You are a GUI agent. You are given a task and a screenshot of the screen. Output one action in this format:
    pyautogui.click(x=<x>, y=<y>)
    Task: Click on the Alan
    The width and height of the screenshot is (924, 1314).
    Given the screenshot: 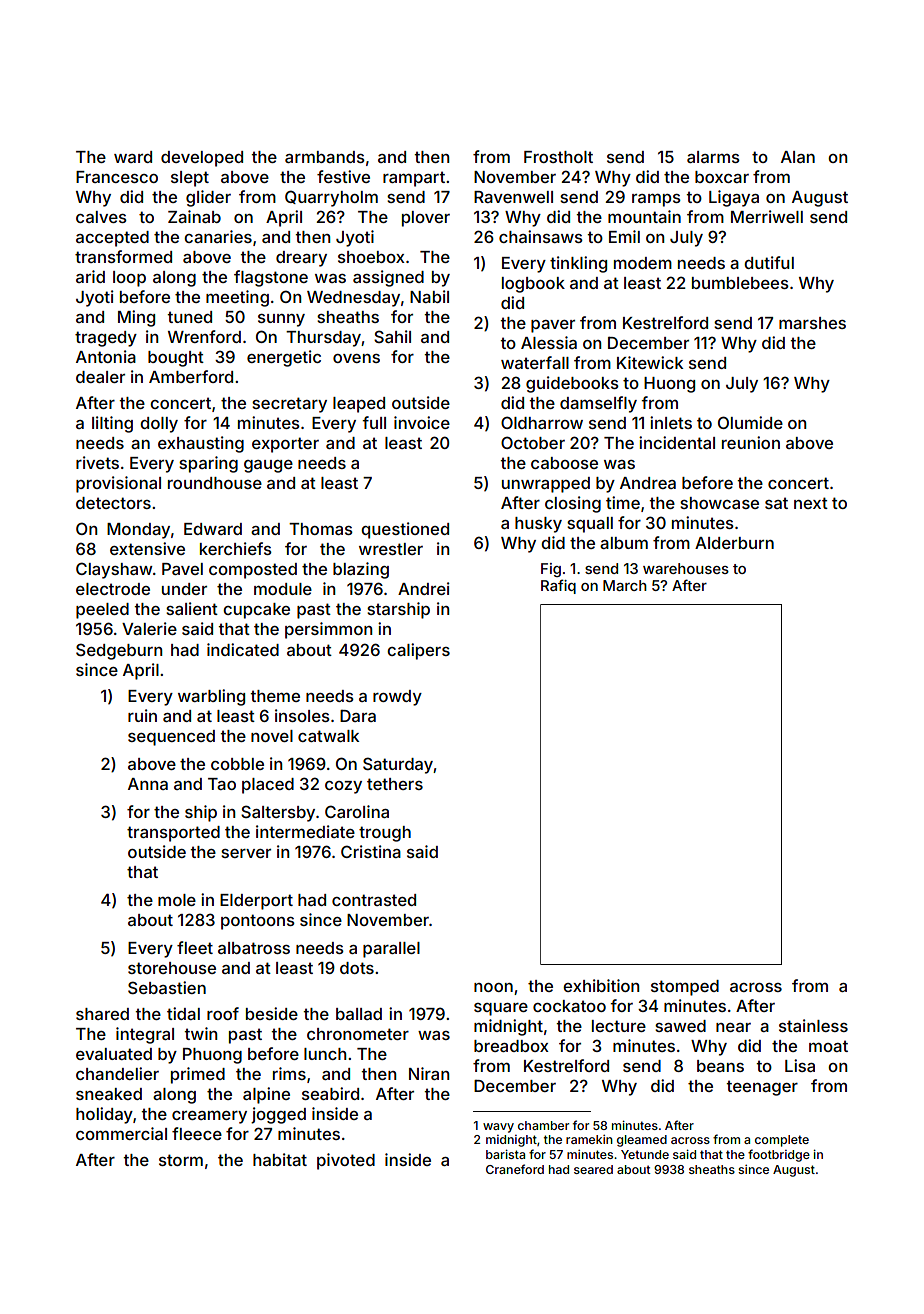 What is the action you would take?
    pyautogui.click(x=798, y=157)
